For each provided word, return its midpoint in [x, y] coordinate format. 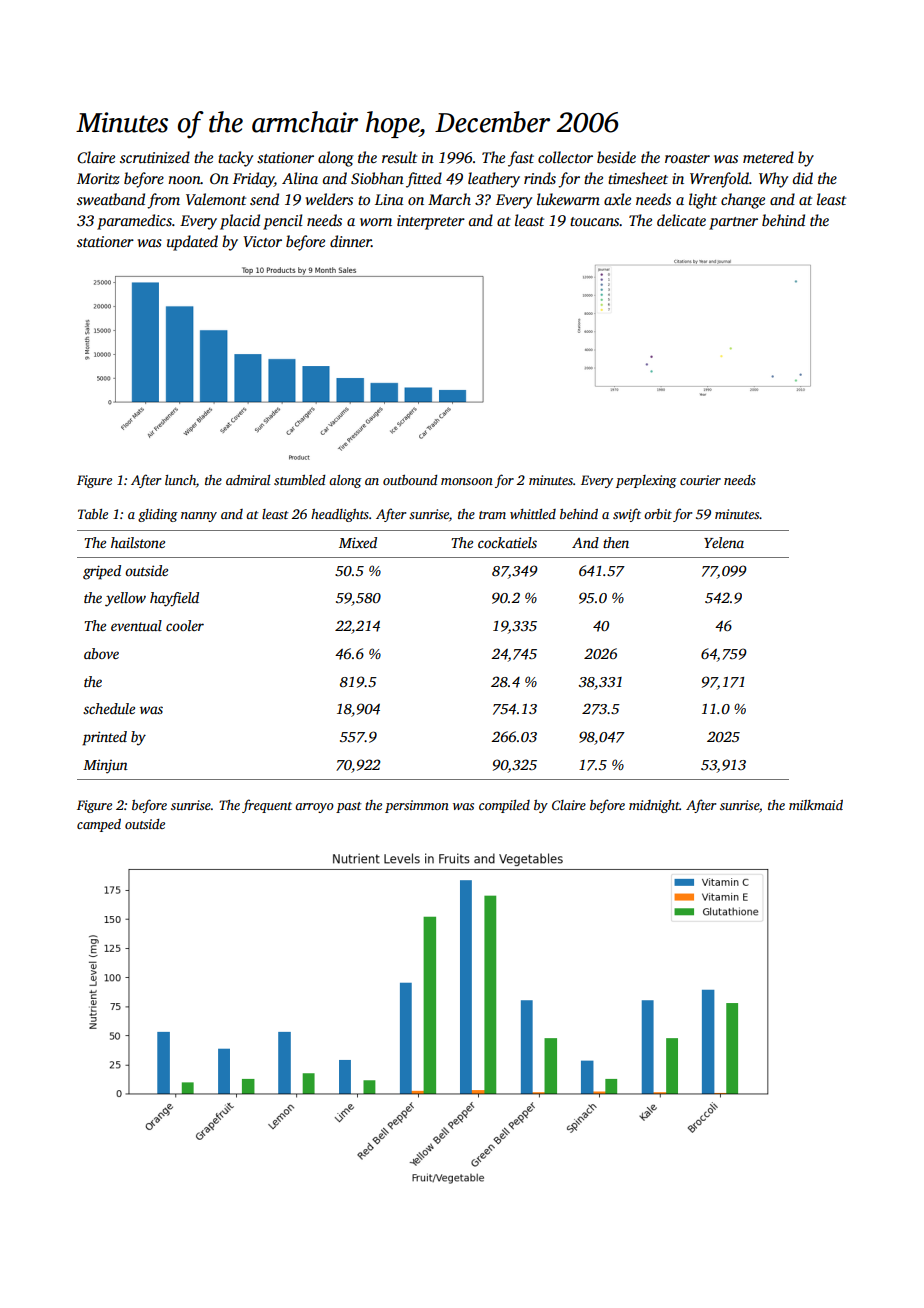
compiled [504, 806]
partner [733, 223]
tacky [235, 159]
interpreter [431, 222]
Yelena [724, 542]
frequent [267, 806]
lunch [180, 480]
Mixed [358, 542]
